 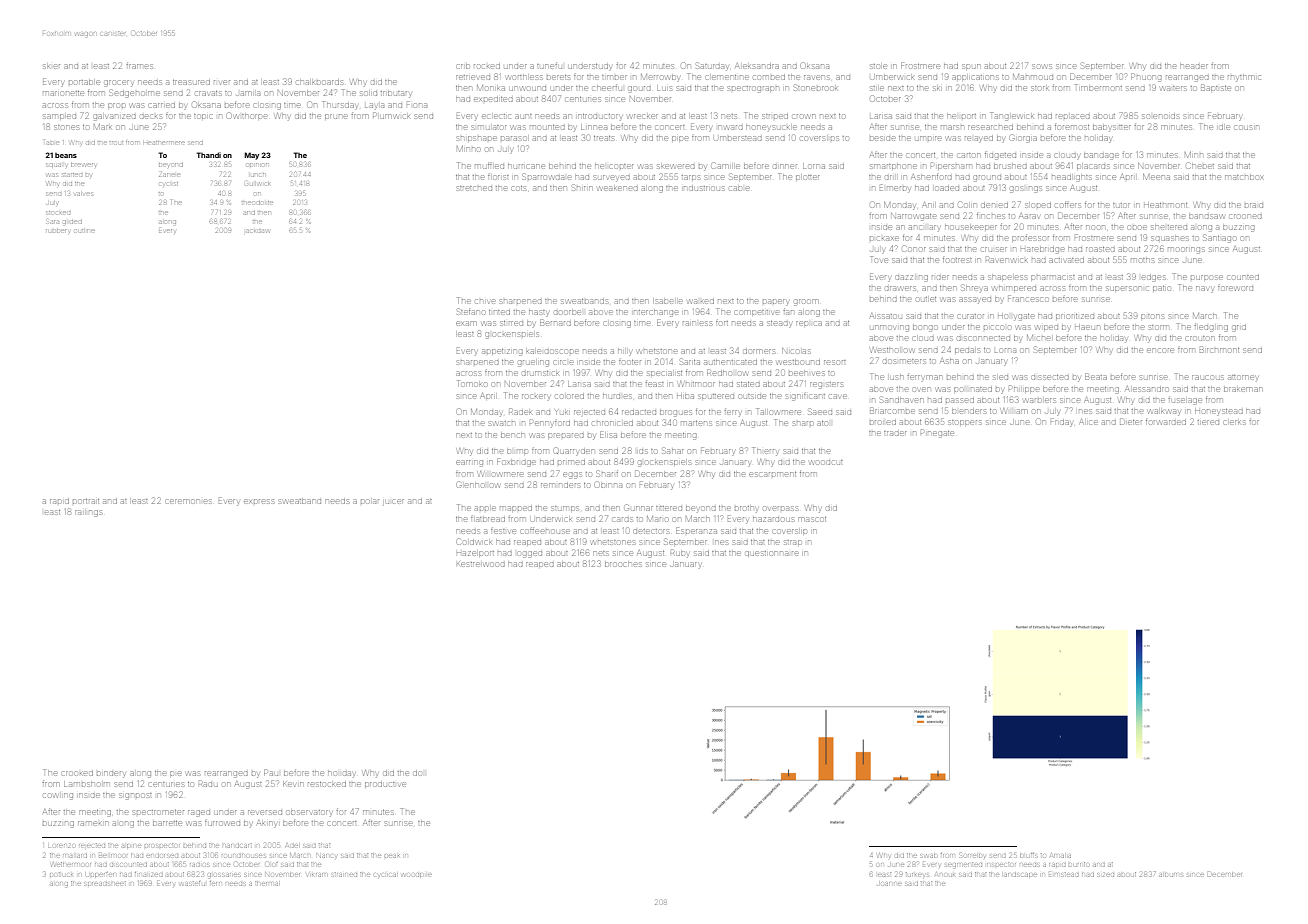 What do you see at coordinates (472, 383) in the page?
I see `Tomoko` at bounding box center [472, 383].
